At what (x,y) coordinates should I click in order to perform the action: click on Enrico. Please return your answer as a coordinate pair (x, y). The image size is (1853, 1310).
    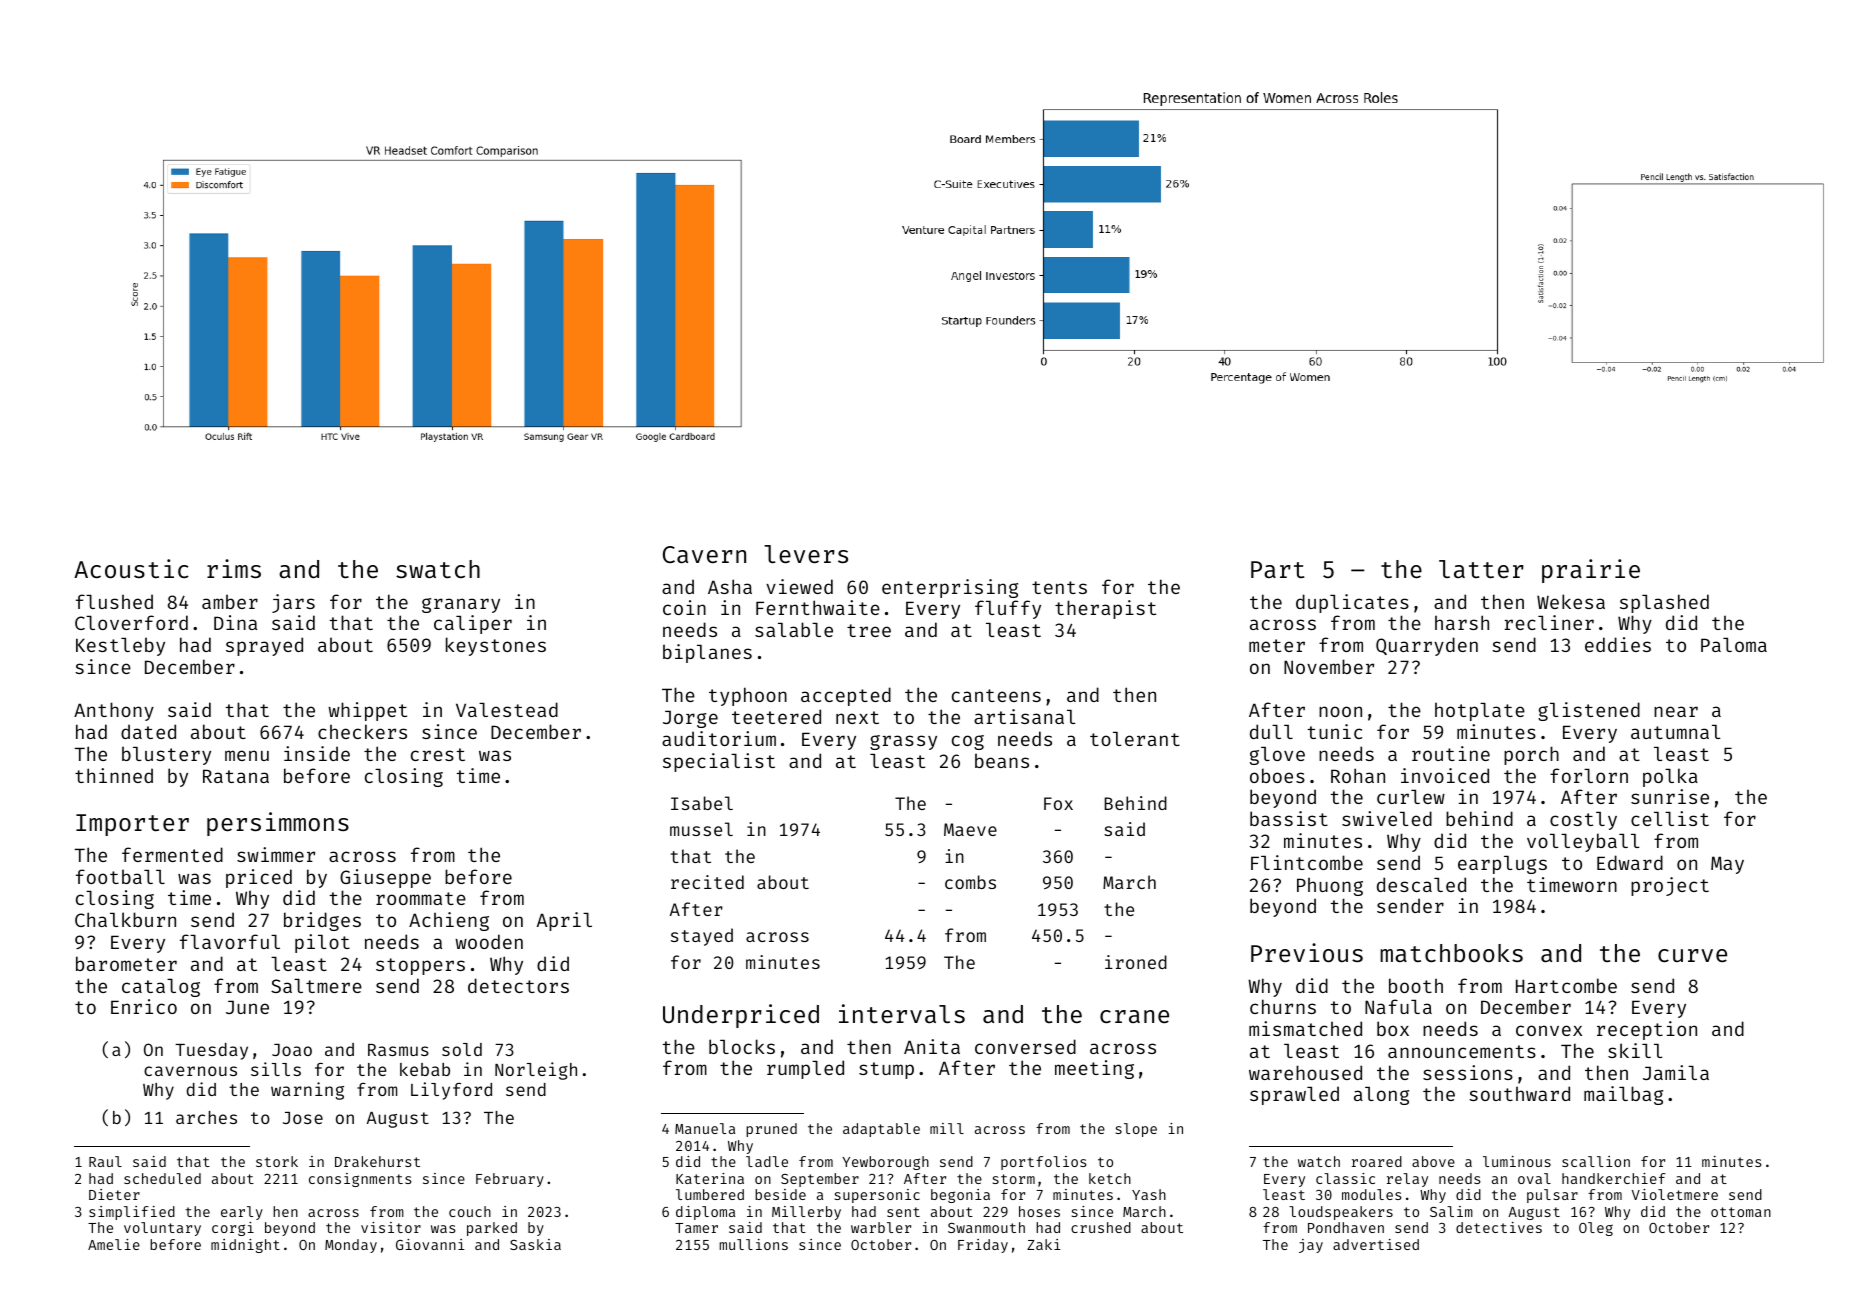
    Looking at the image, I should click on (144, 1006).
